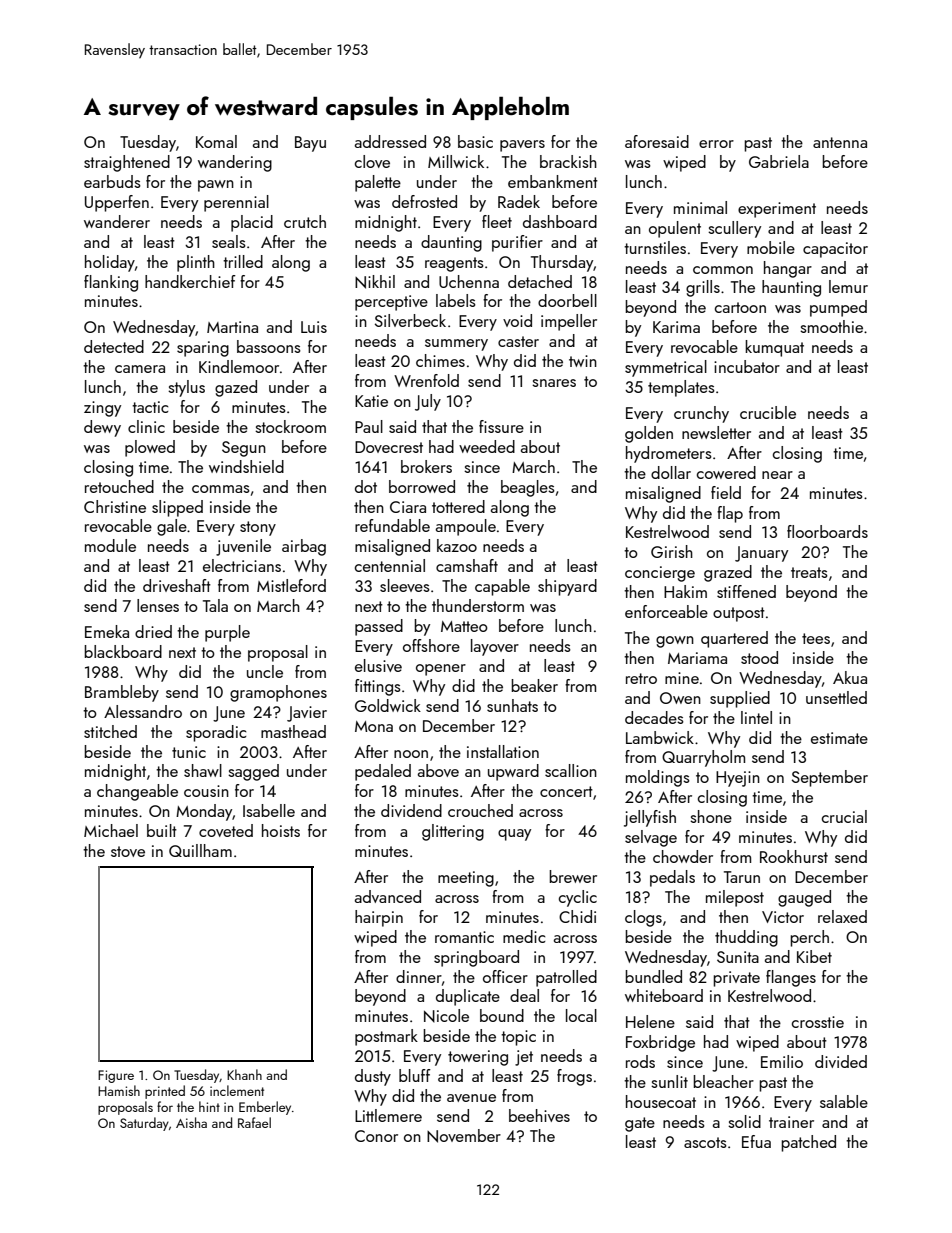  What do you see at coordinates (716, 144) in the screenshot?
I see `error` at bounding box center [716, 144].
